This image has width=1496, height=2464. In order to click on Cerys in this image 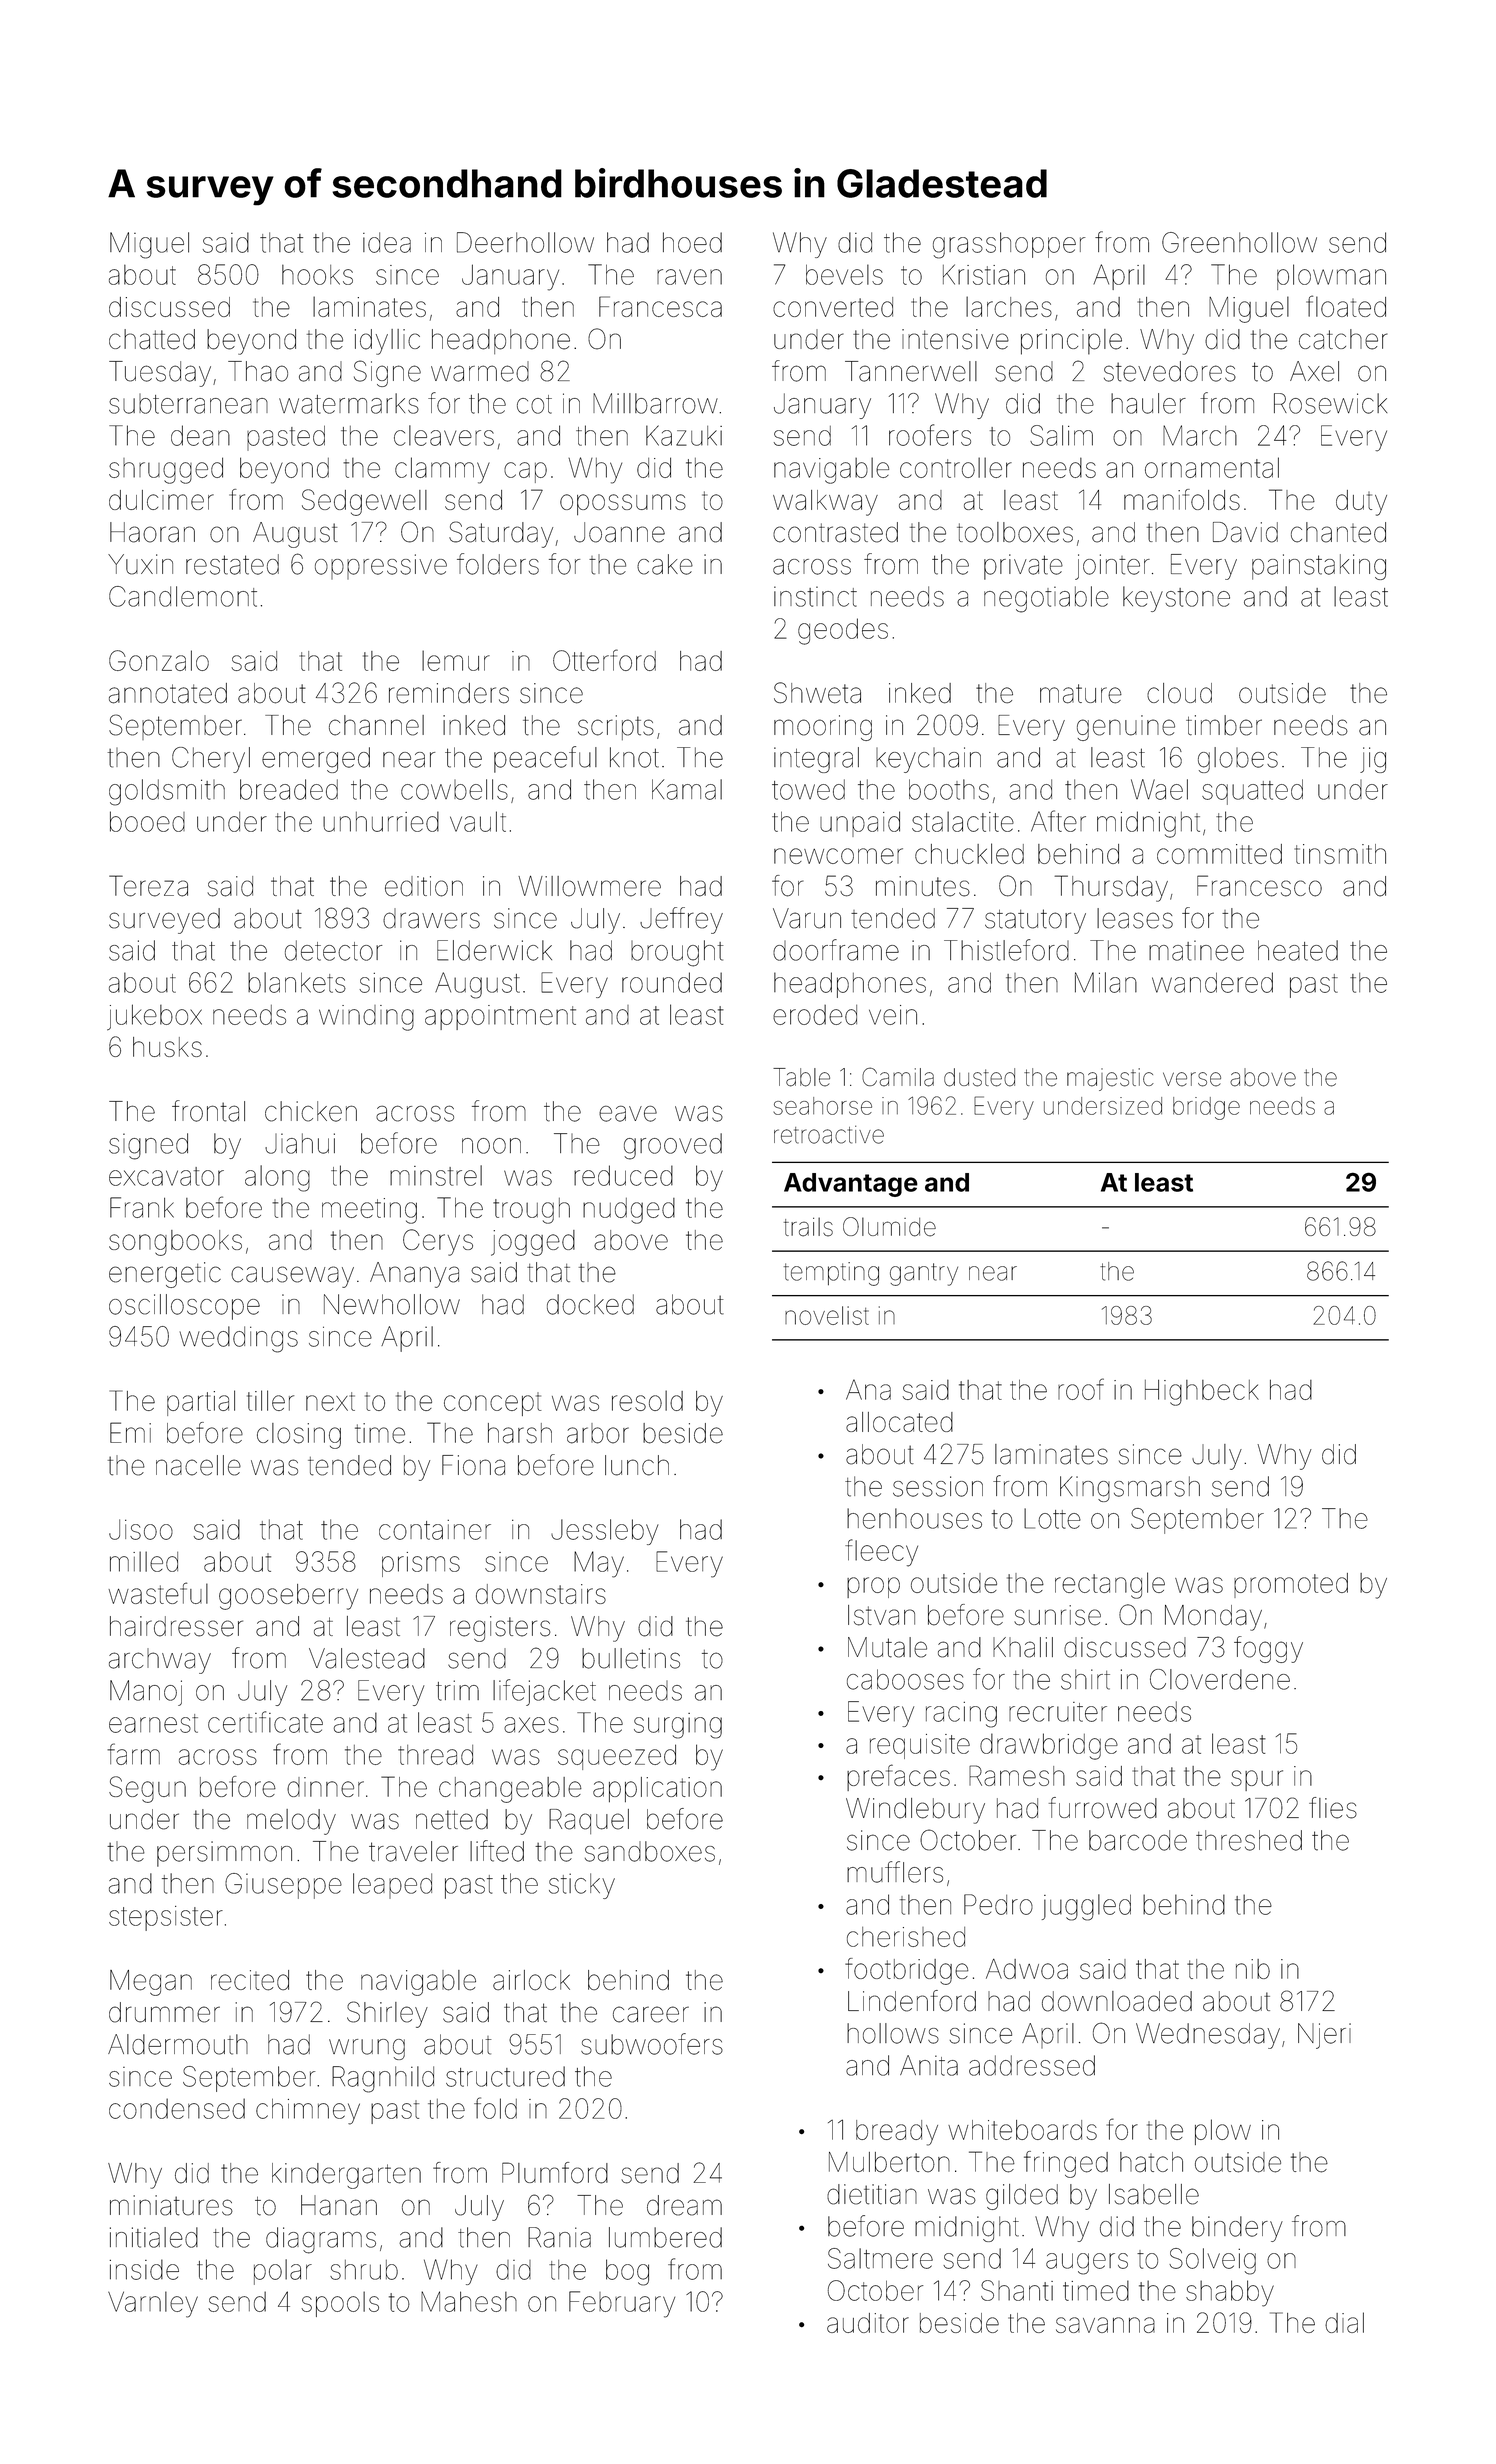, I will do `click(438, 1242)`.
